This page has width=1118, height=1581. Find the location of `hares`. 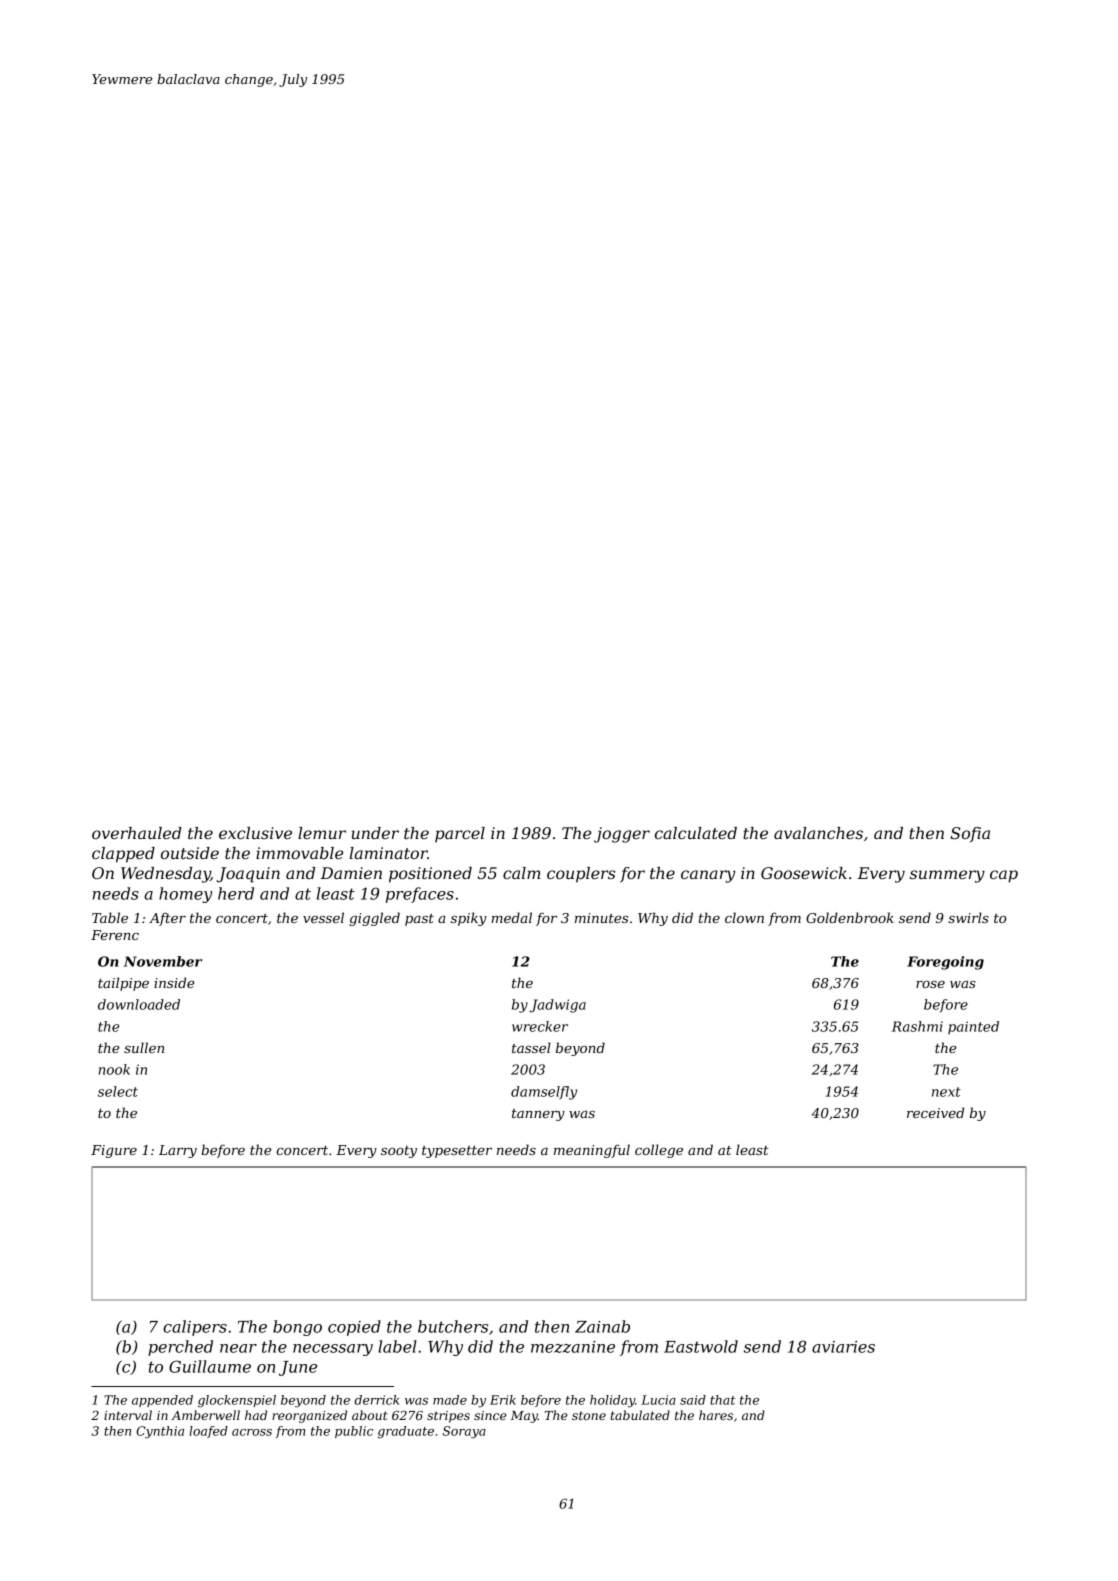

hares is located at coordinates (716, 1415).
